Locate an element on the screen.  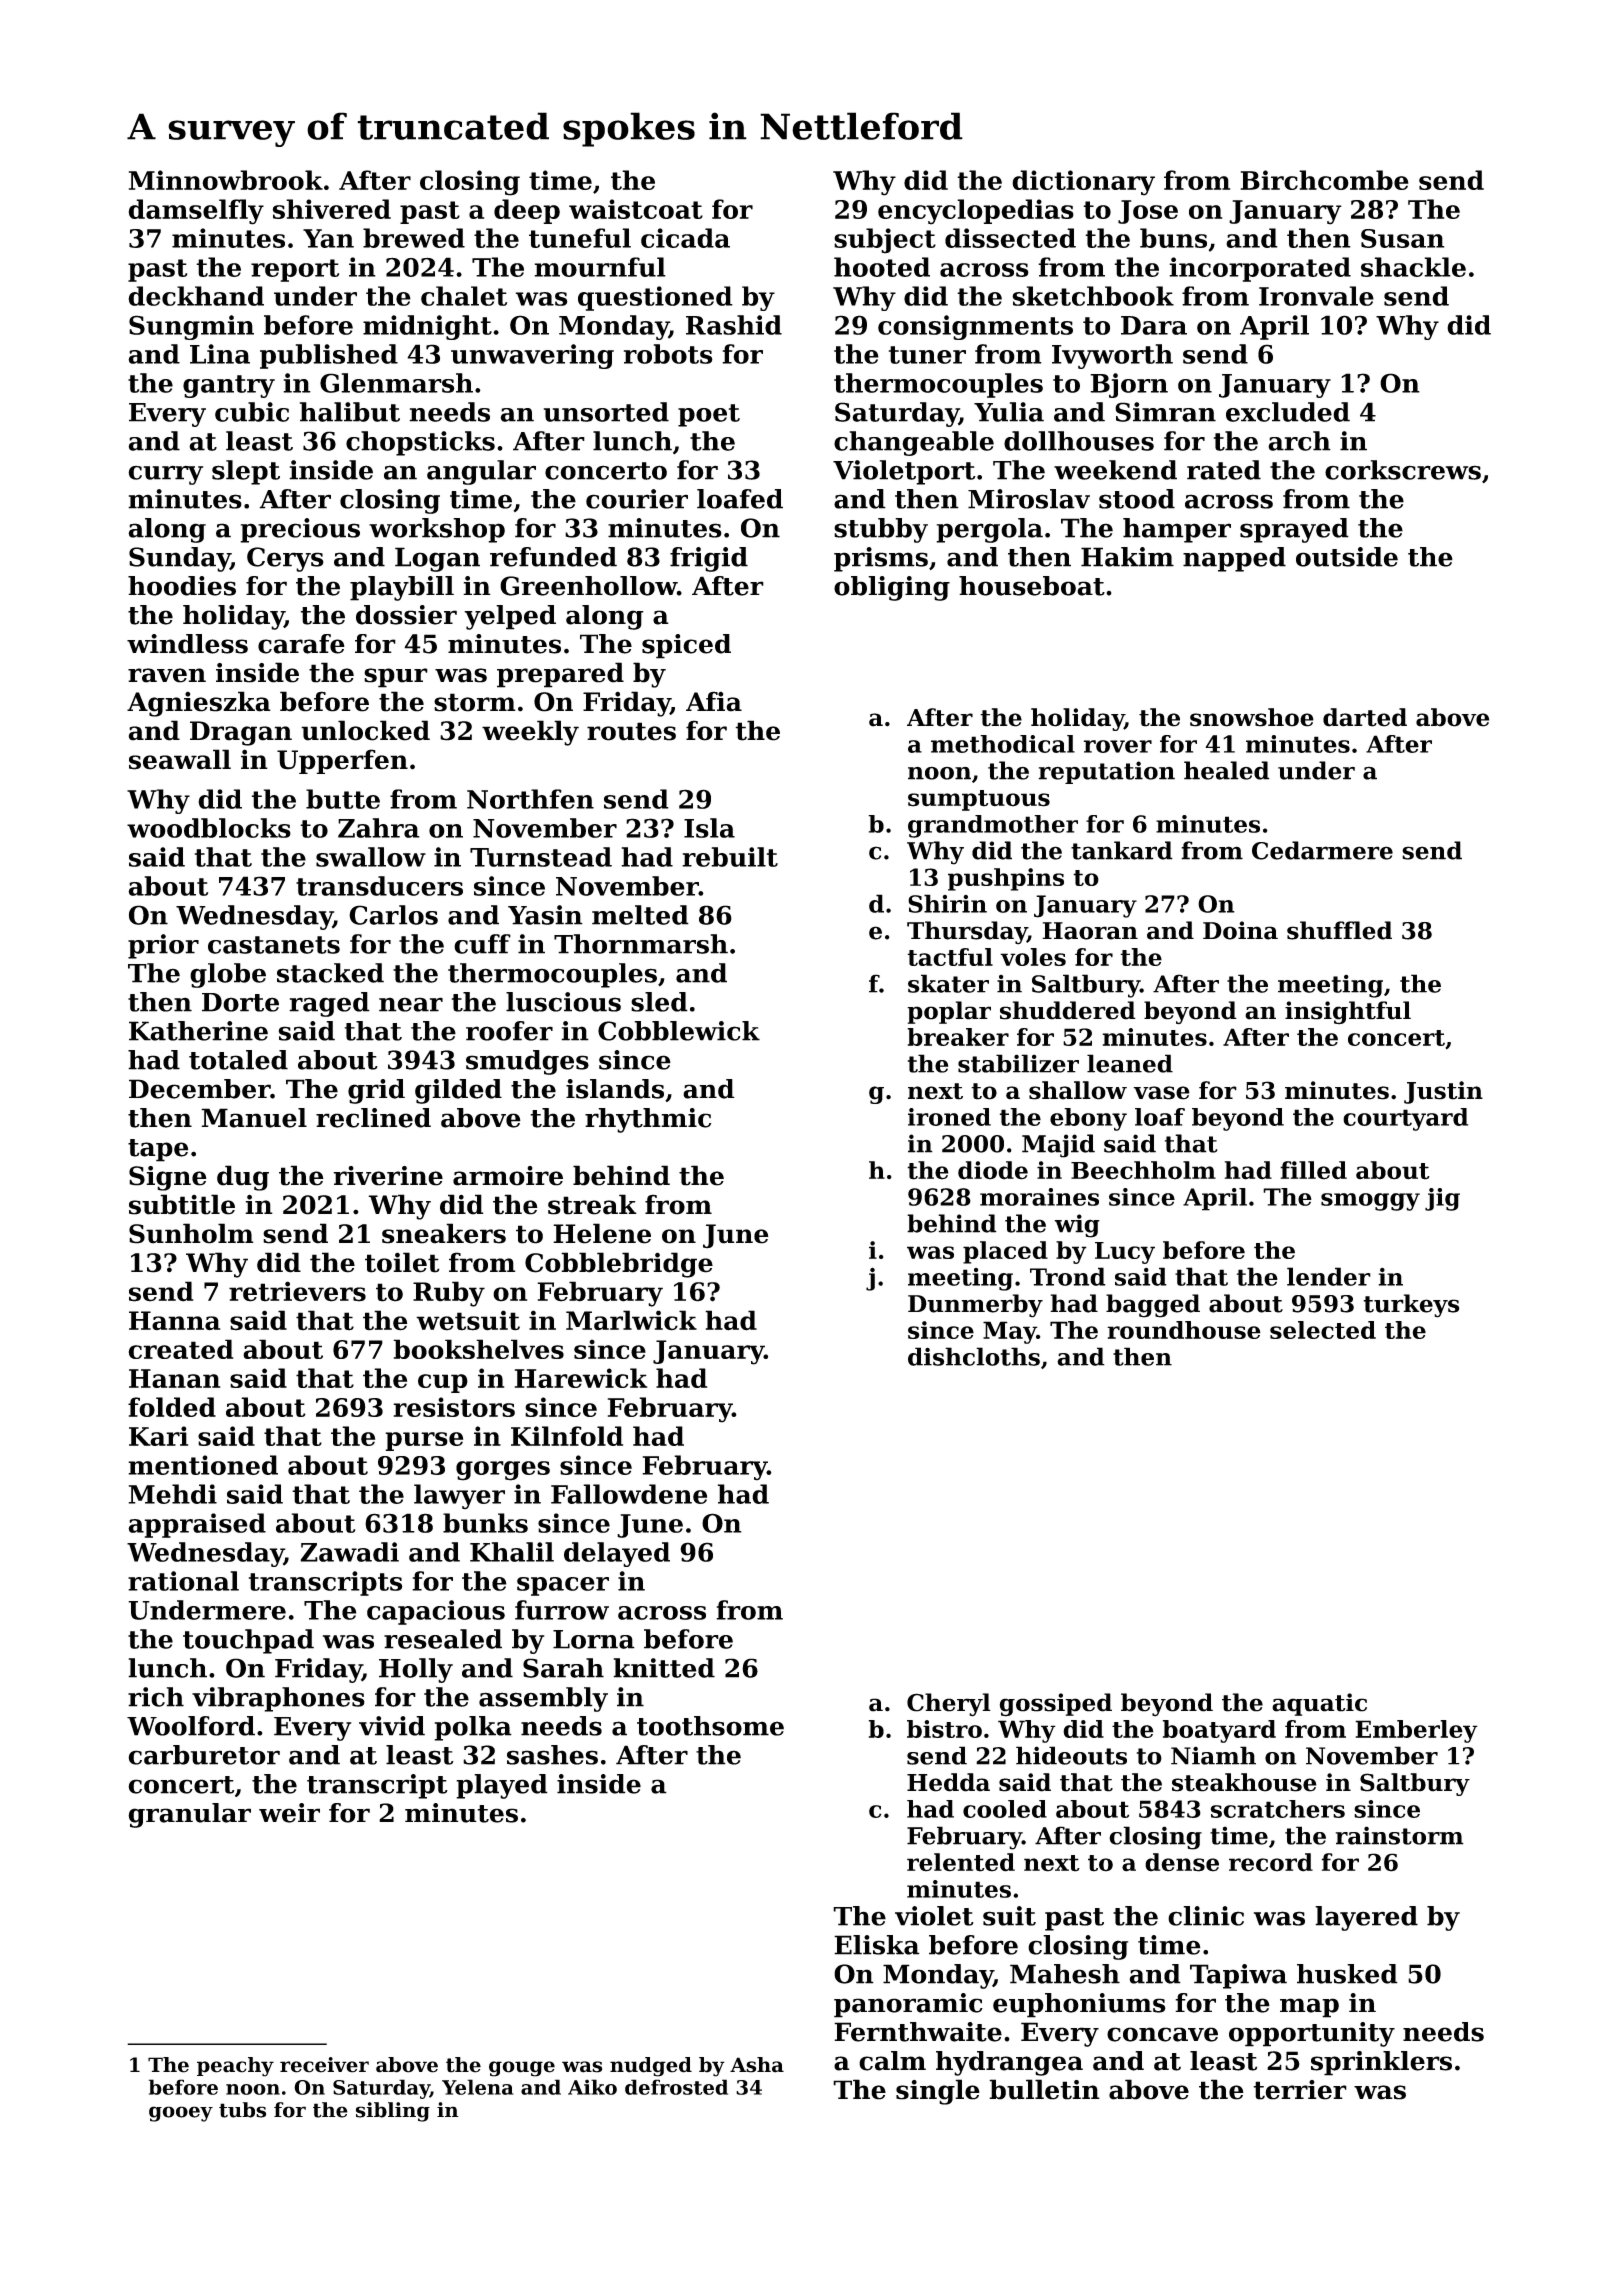
granular is located at coordinates (189, 1815).
